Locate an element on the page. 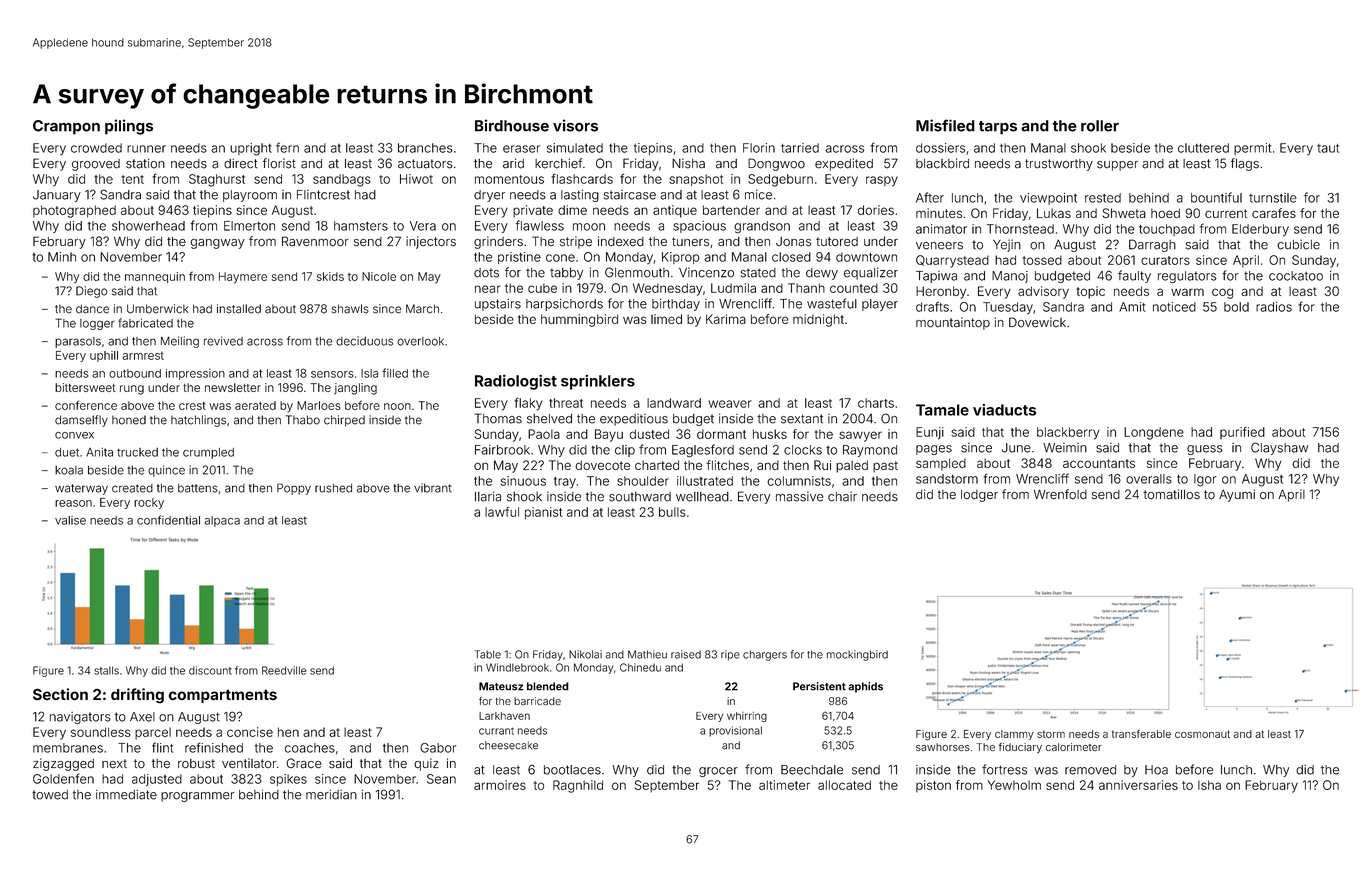  koala is located at coordinates (69, 470).
